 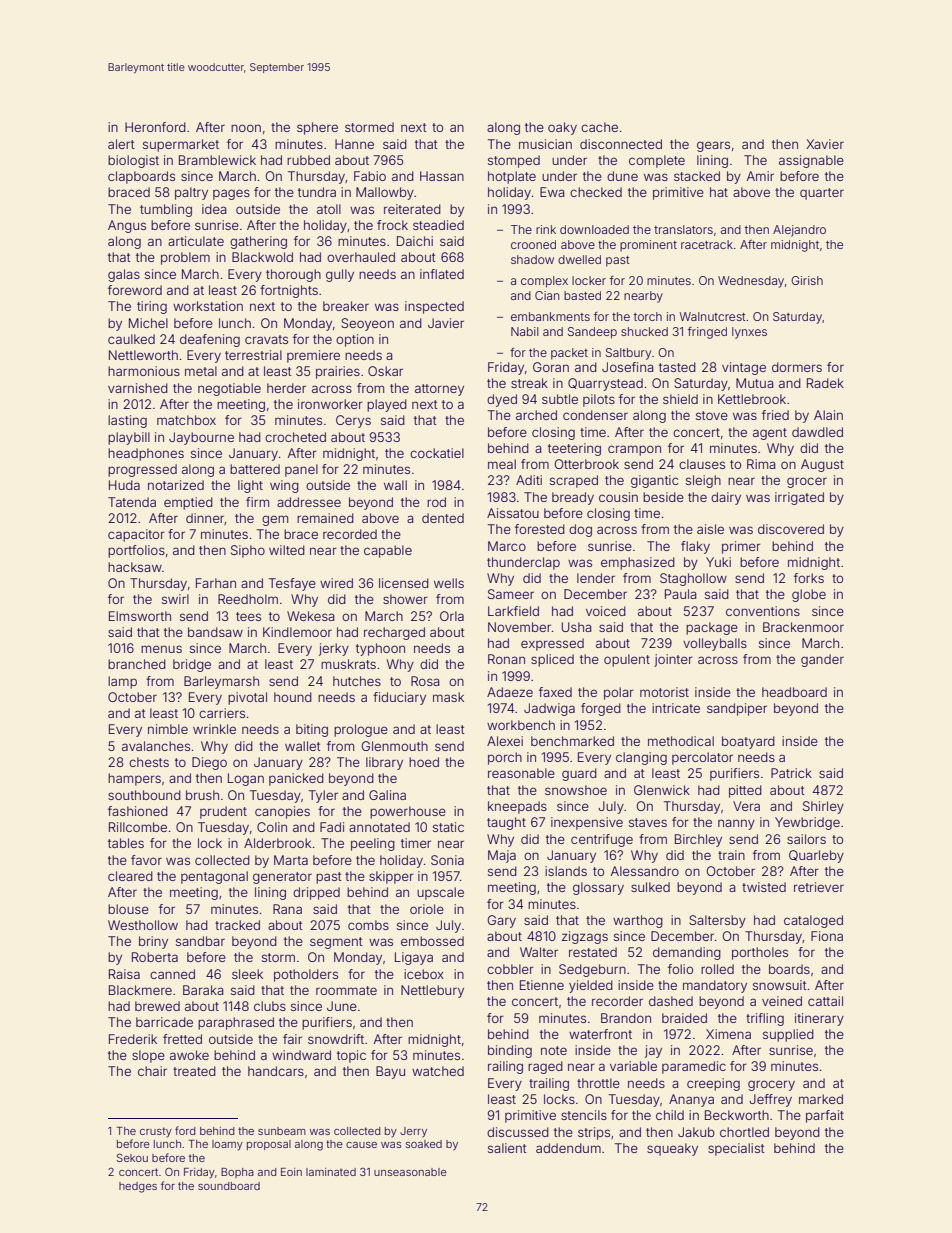 What do you see at coordinates (410, 1172) in the screenshot?
I see `unseasonable` at bounding box center [410, 1172].
